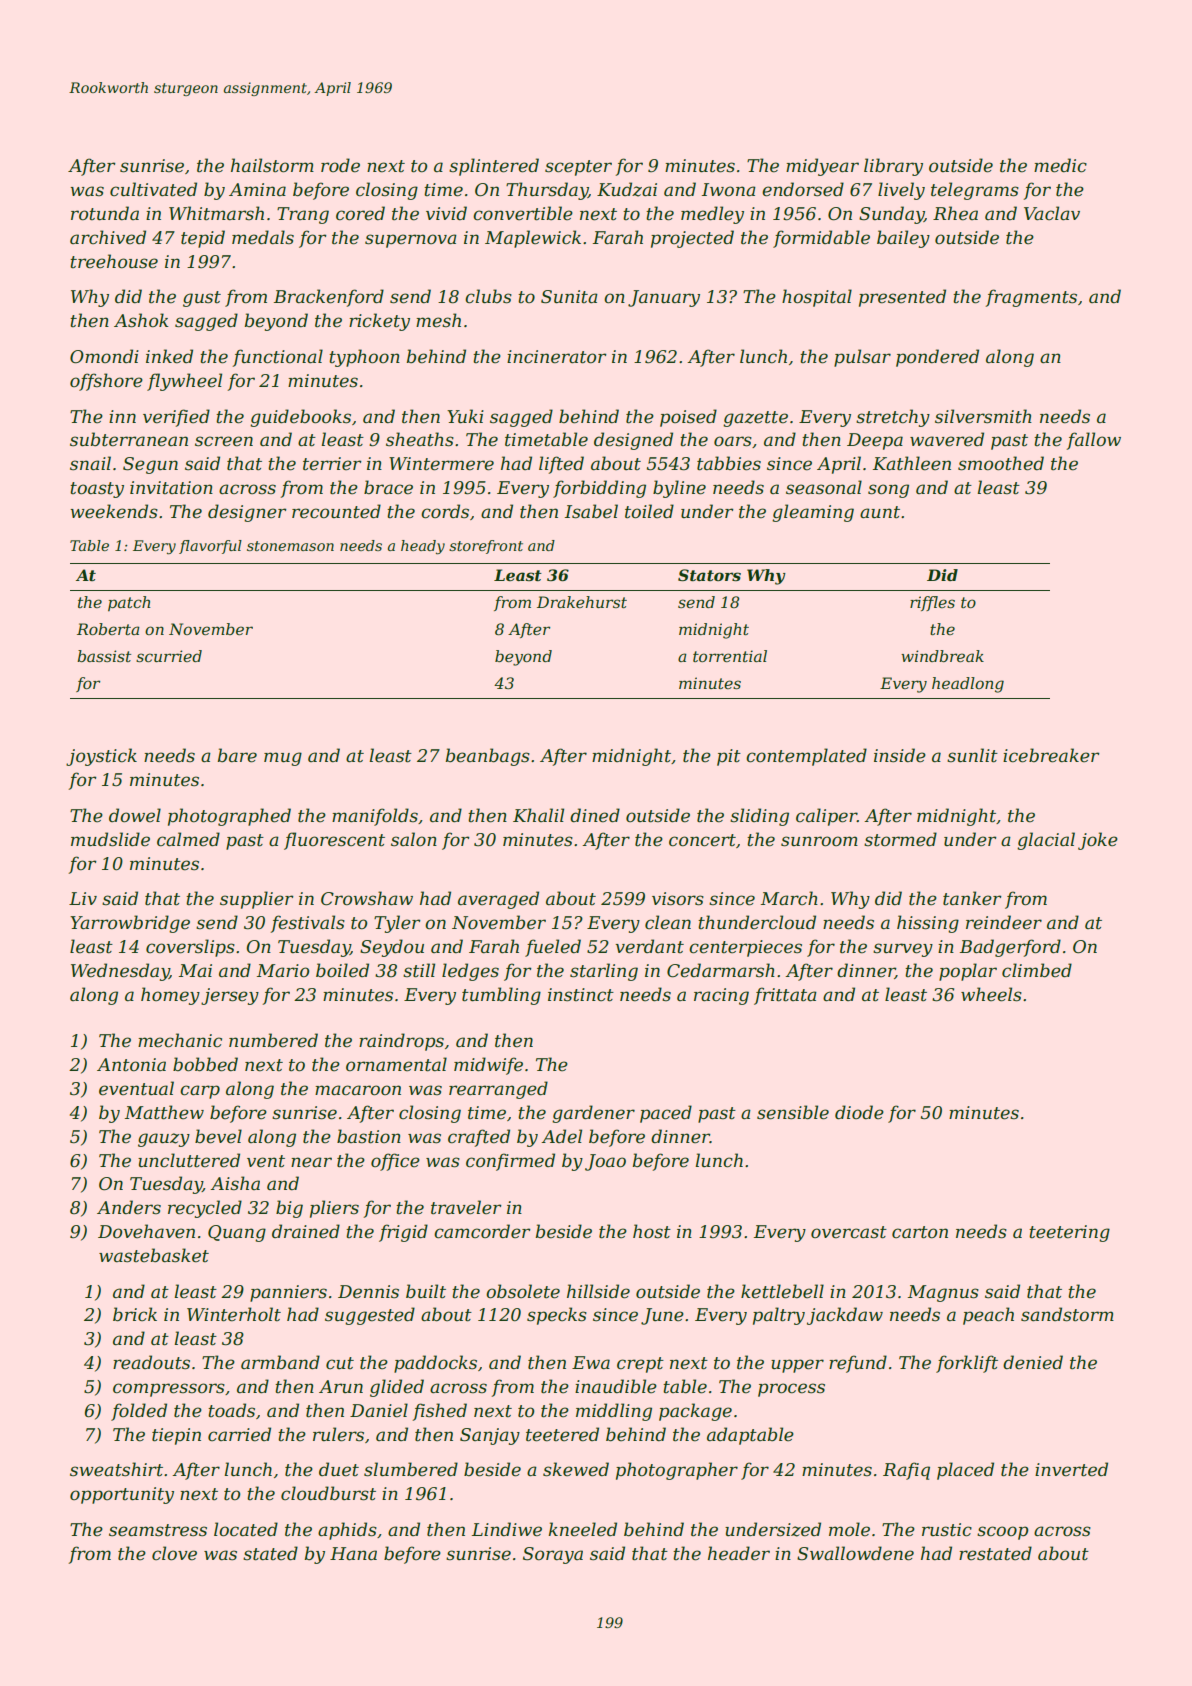  Describe the element at coordinates (257, 189) in the document. I see `Amina` at that location.
